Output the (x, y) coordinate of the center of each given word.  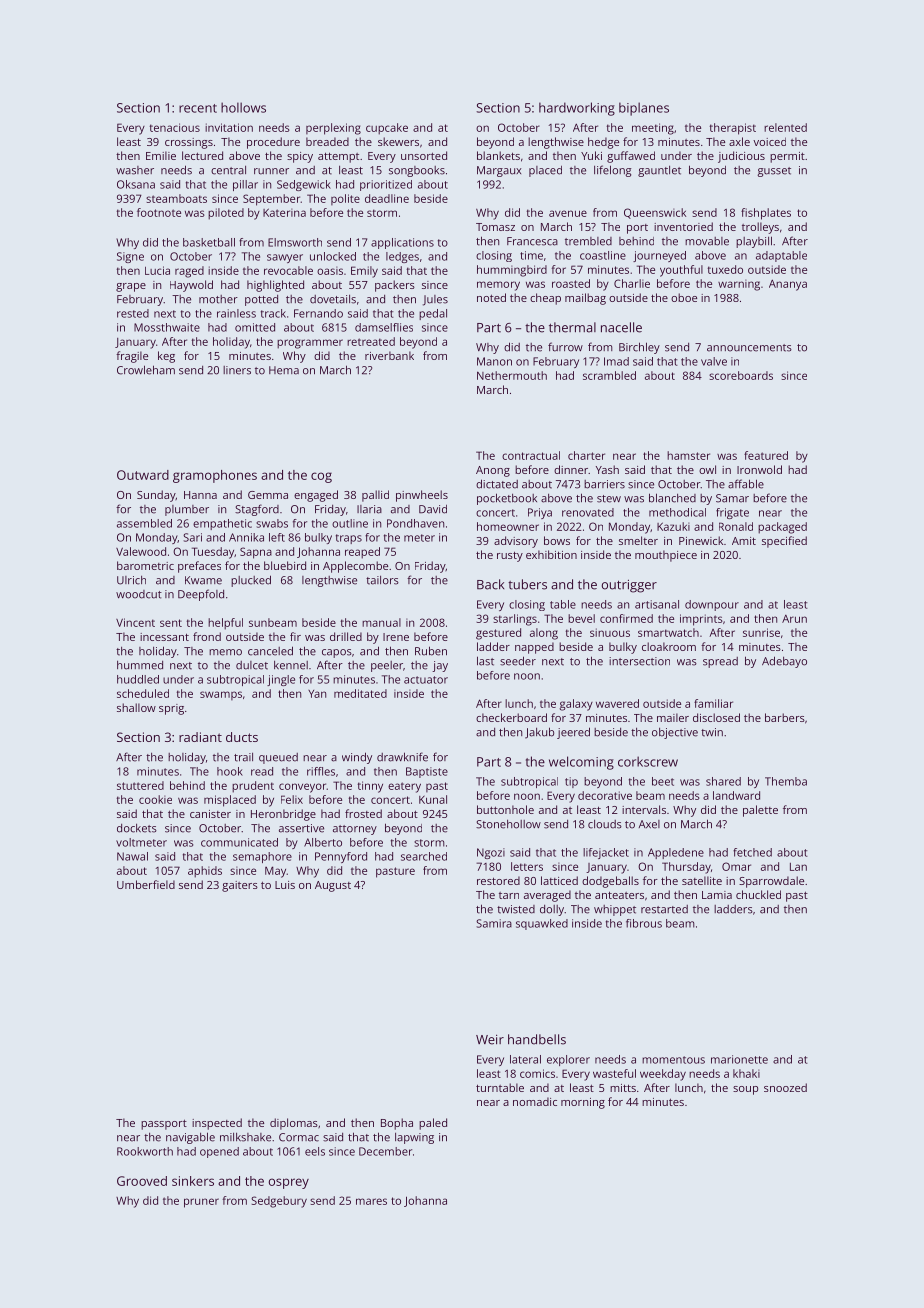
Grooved (142, 1181)
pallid (375, 496)
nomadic (535, 1101)
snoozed (785, 1087)
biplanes (644, 109)
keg (166, 357)
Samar (732, 498)
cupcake (387, 129)
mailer (673, 717)
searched (424, 856)
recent (198, 108)
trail (243, 757)
